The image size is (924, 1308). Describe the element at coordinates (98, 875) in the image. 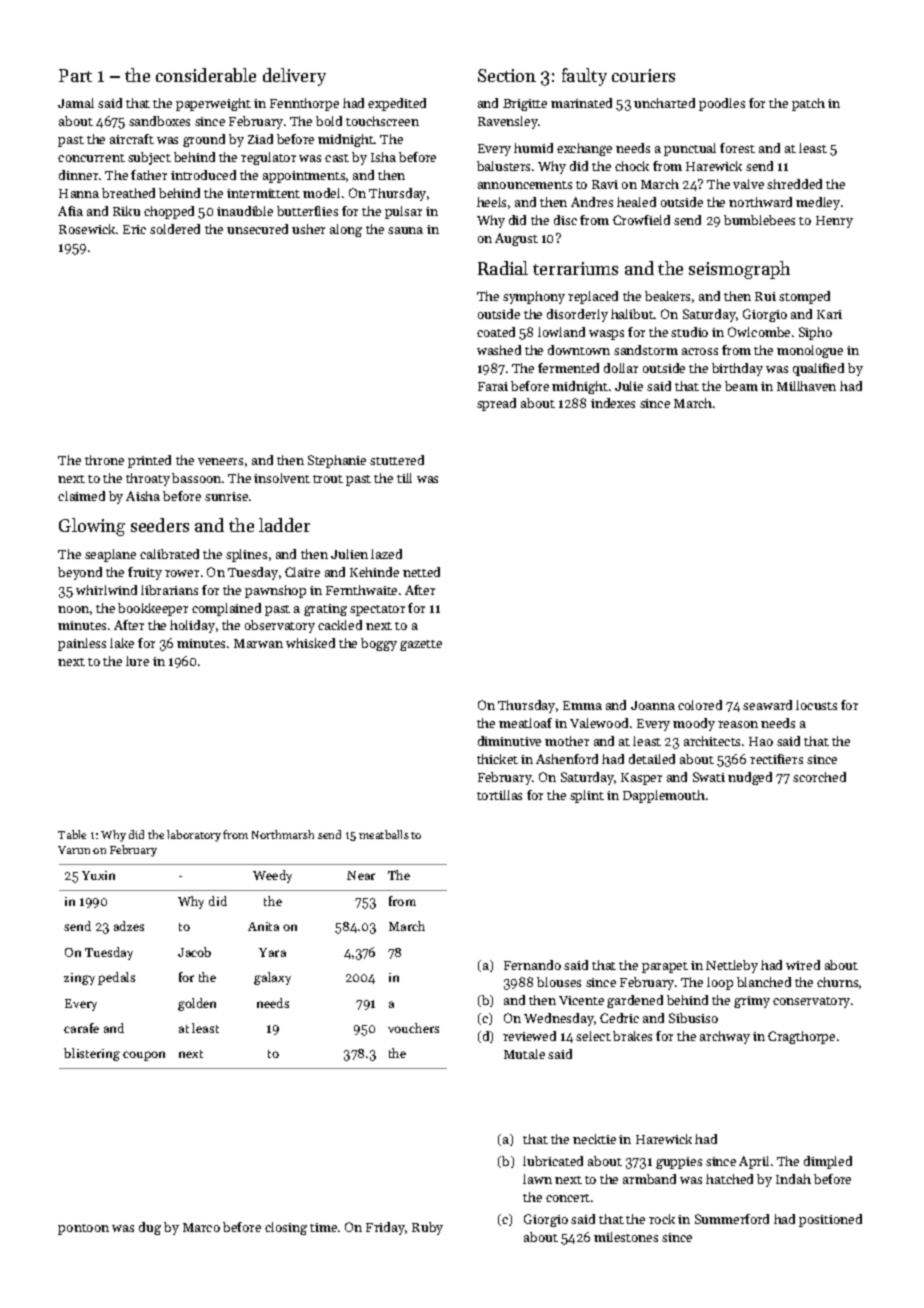

I see `Yuxin` at that location.
